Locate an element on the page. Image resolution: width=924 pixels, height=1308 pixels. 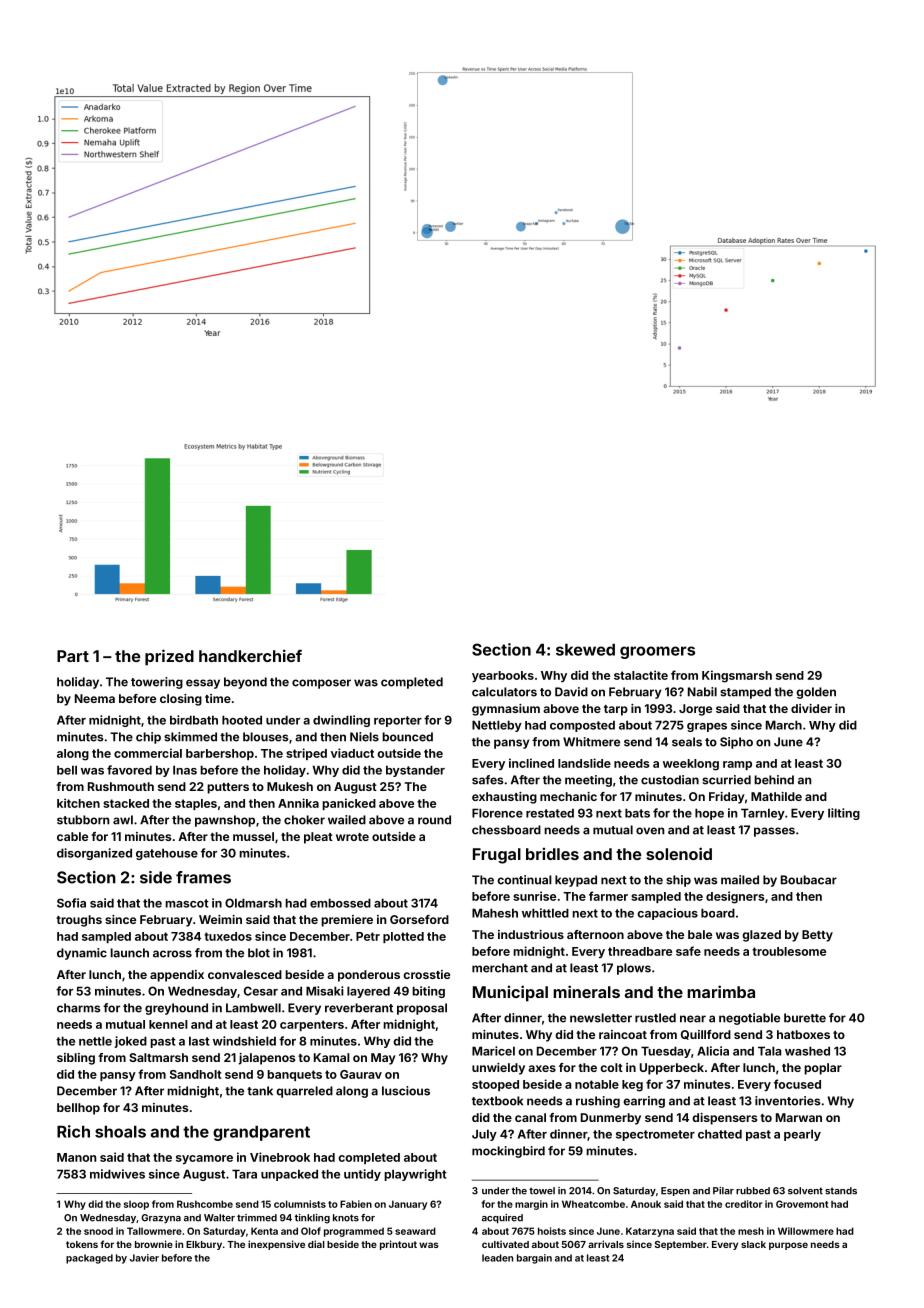
appendix is located at coordinates (177, 976).
